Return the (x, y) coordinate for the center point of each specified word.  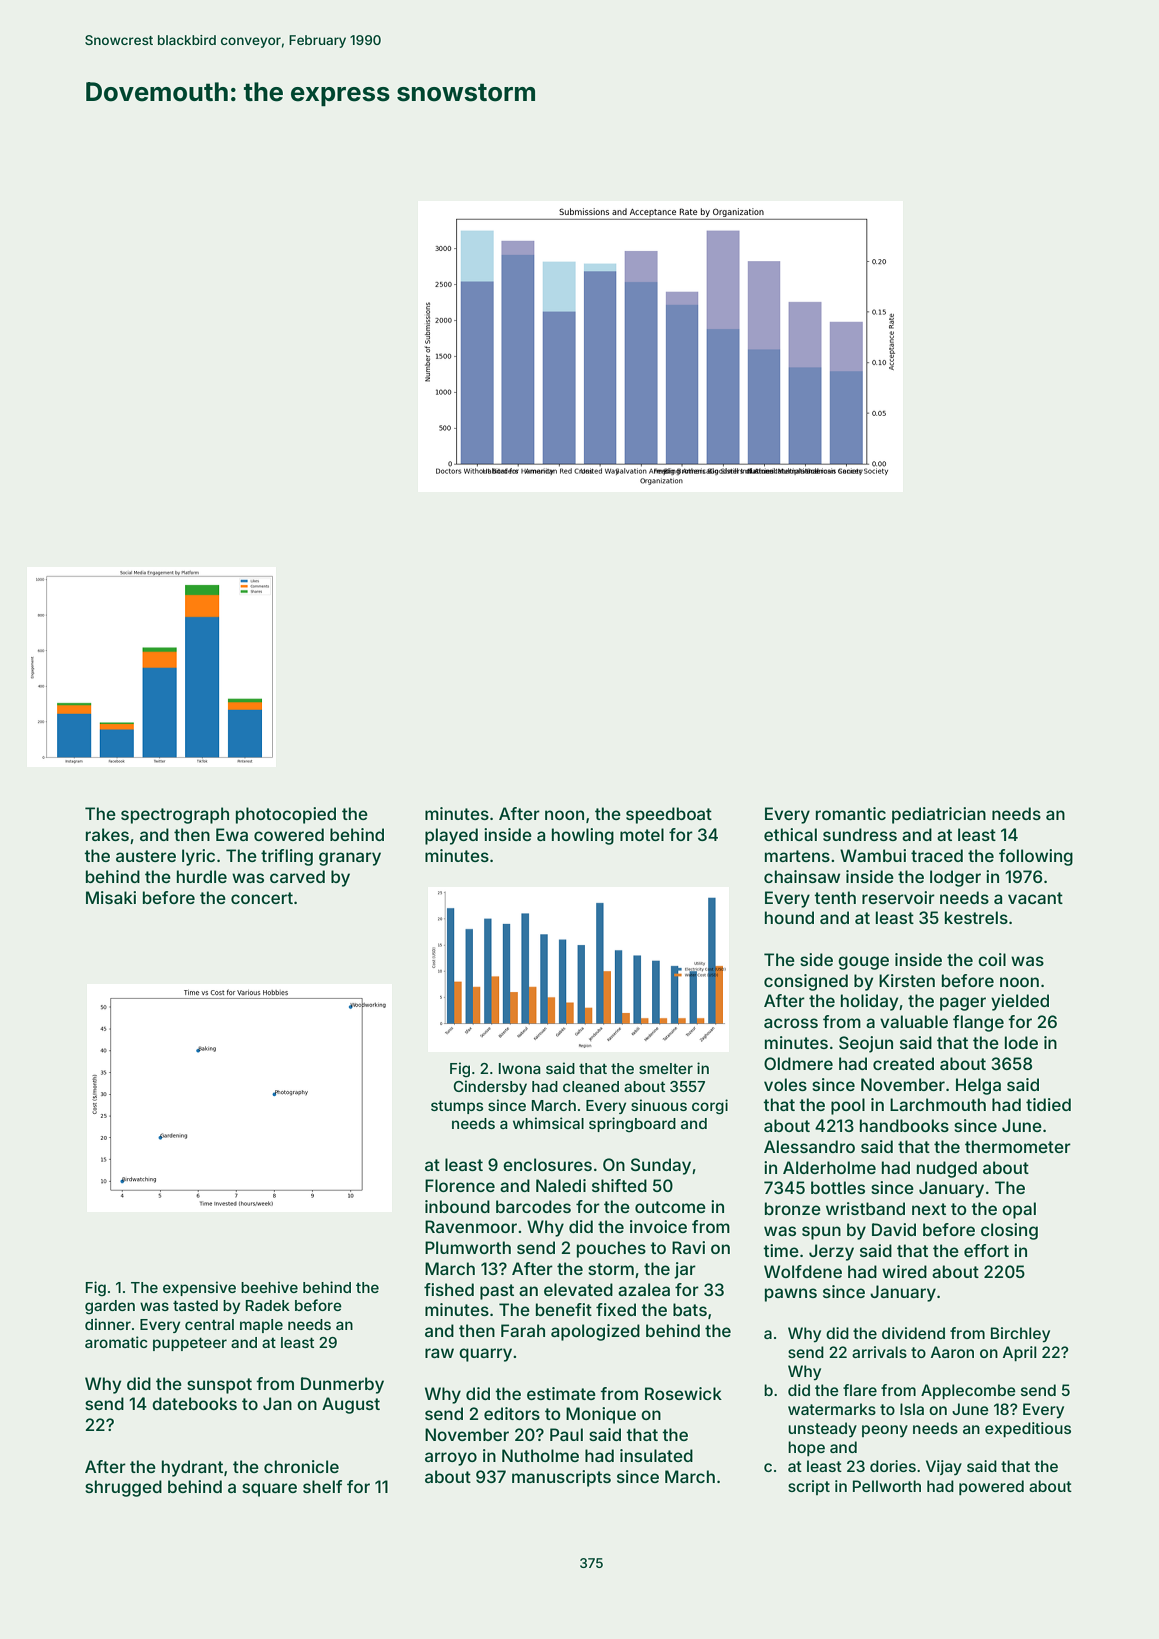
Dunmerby (342, 1385)
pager (963, 1004)
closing (1009, 1231)
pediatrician (939, 815)
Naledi (561, 1185)
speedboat (669, 815)
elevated (578, 1289)
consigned (806, 982)
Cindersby (490, 1087)
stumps (457, 1107)
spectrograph (175, 815)
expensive (199, 1288)
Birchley (1020, 1335)
